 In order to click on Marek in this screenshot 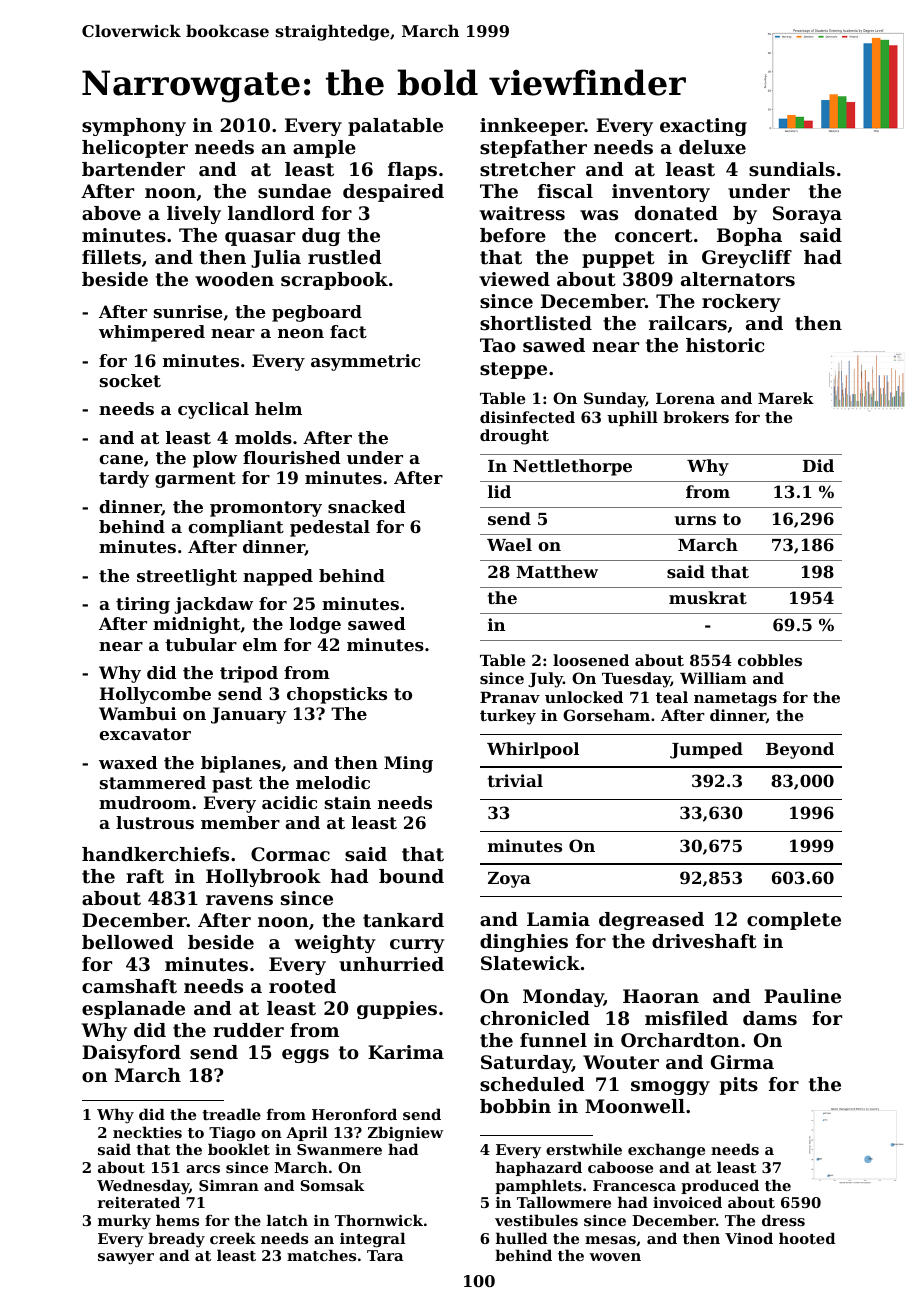, I will do `click(786, 398)`.
